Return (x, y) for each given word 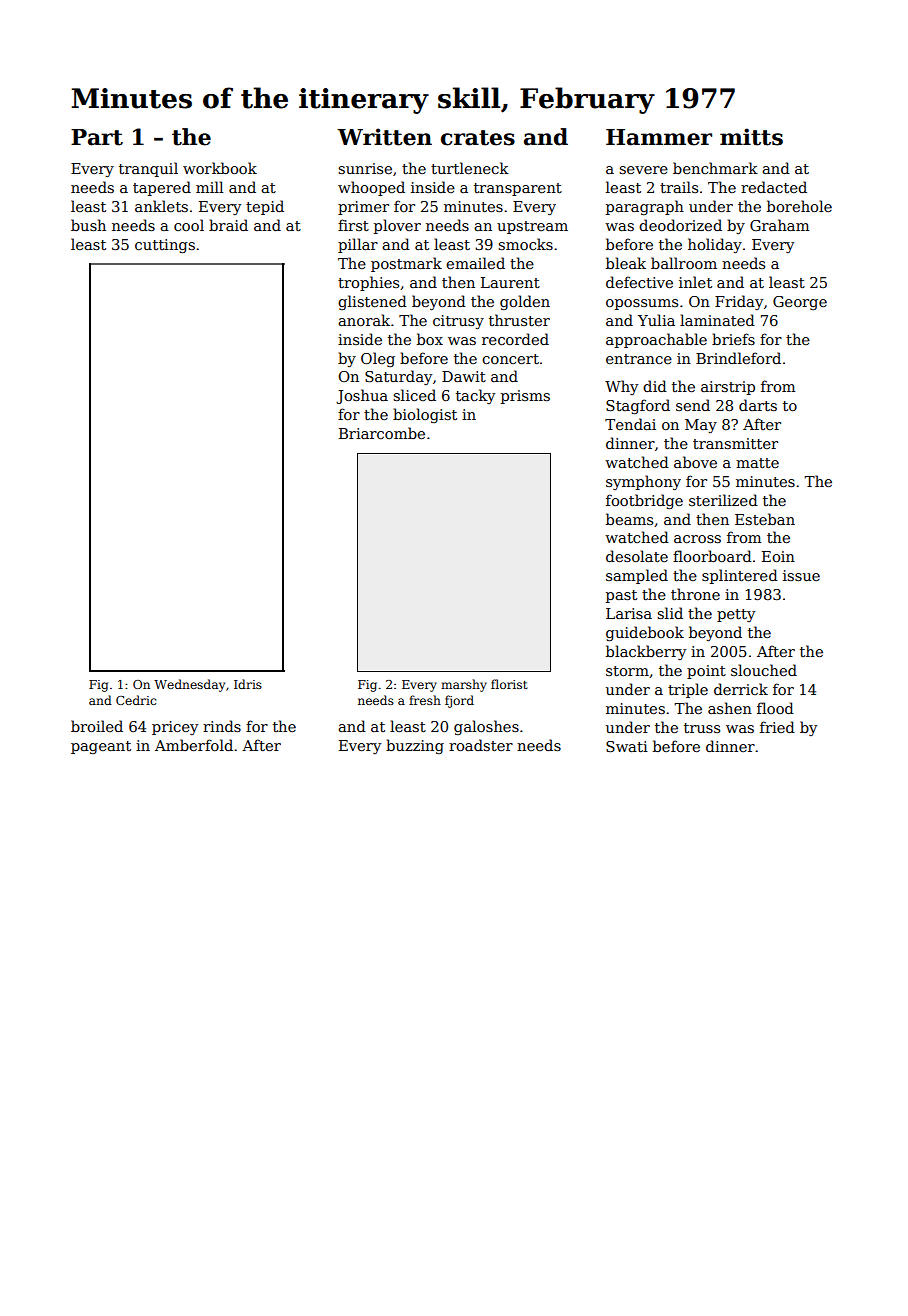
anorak (364, 320)
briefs (733, 339)
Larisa (629, 613)
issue (801, 575)
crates (478, 138)
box (430, 339)
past (621, 596)
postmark (406, 264)
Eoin (778, 556)
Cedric (136, 700)
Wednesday (189, 685)
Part (97, 137)
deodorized (680, 225)
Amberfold (194, 745)
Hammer (659, 137)
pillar (358, 245)
